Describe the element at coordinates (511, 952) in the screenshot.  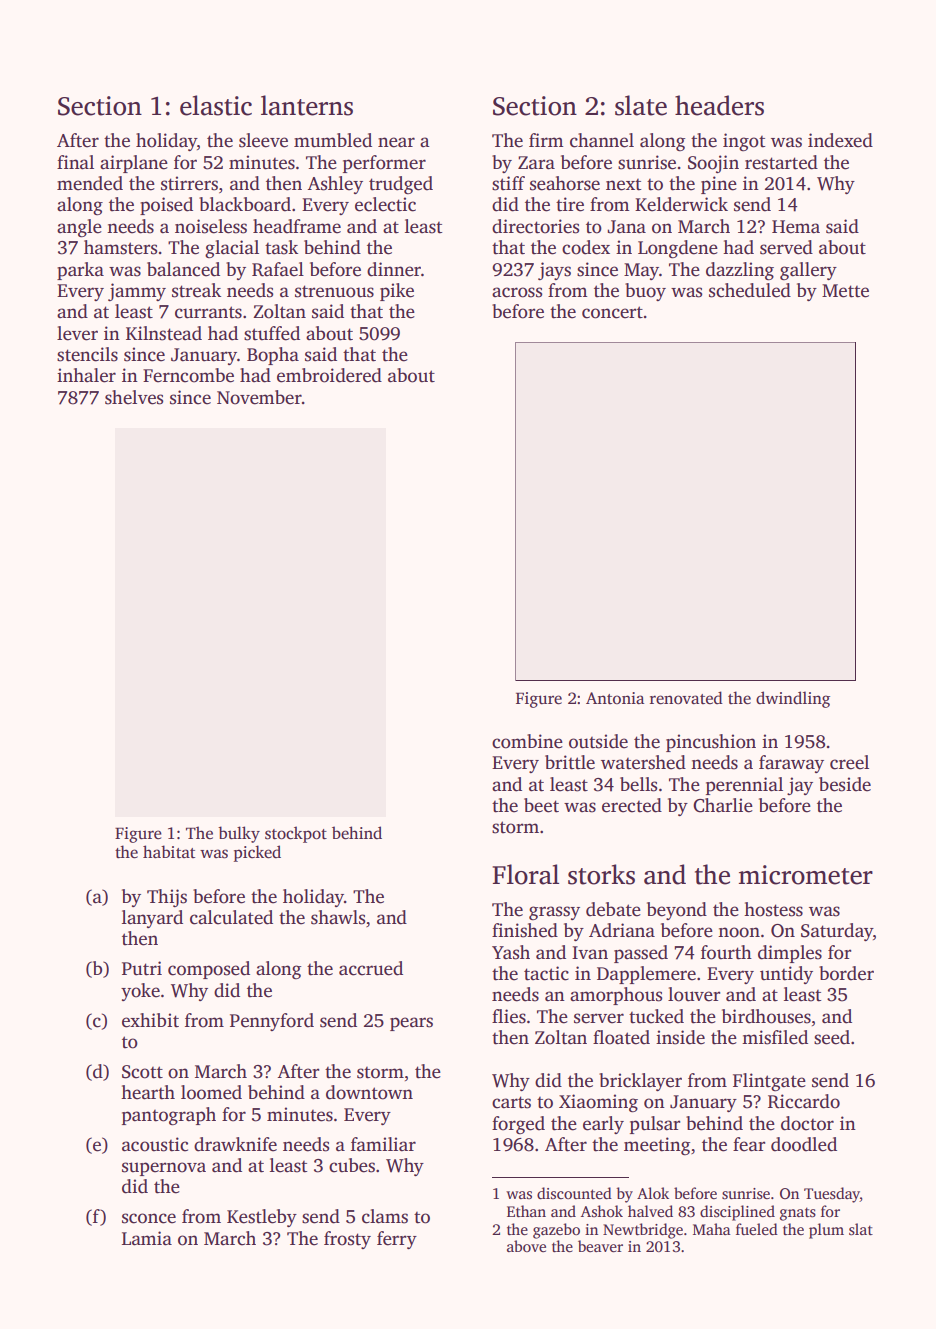
I see `Yash` at that location.
